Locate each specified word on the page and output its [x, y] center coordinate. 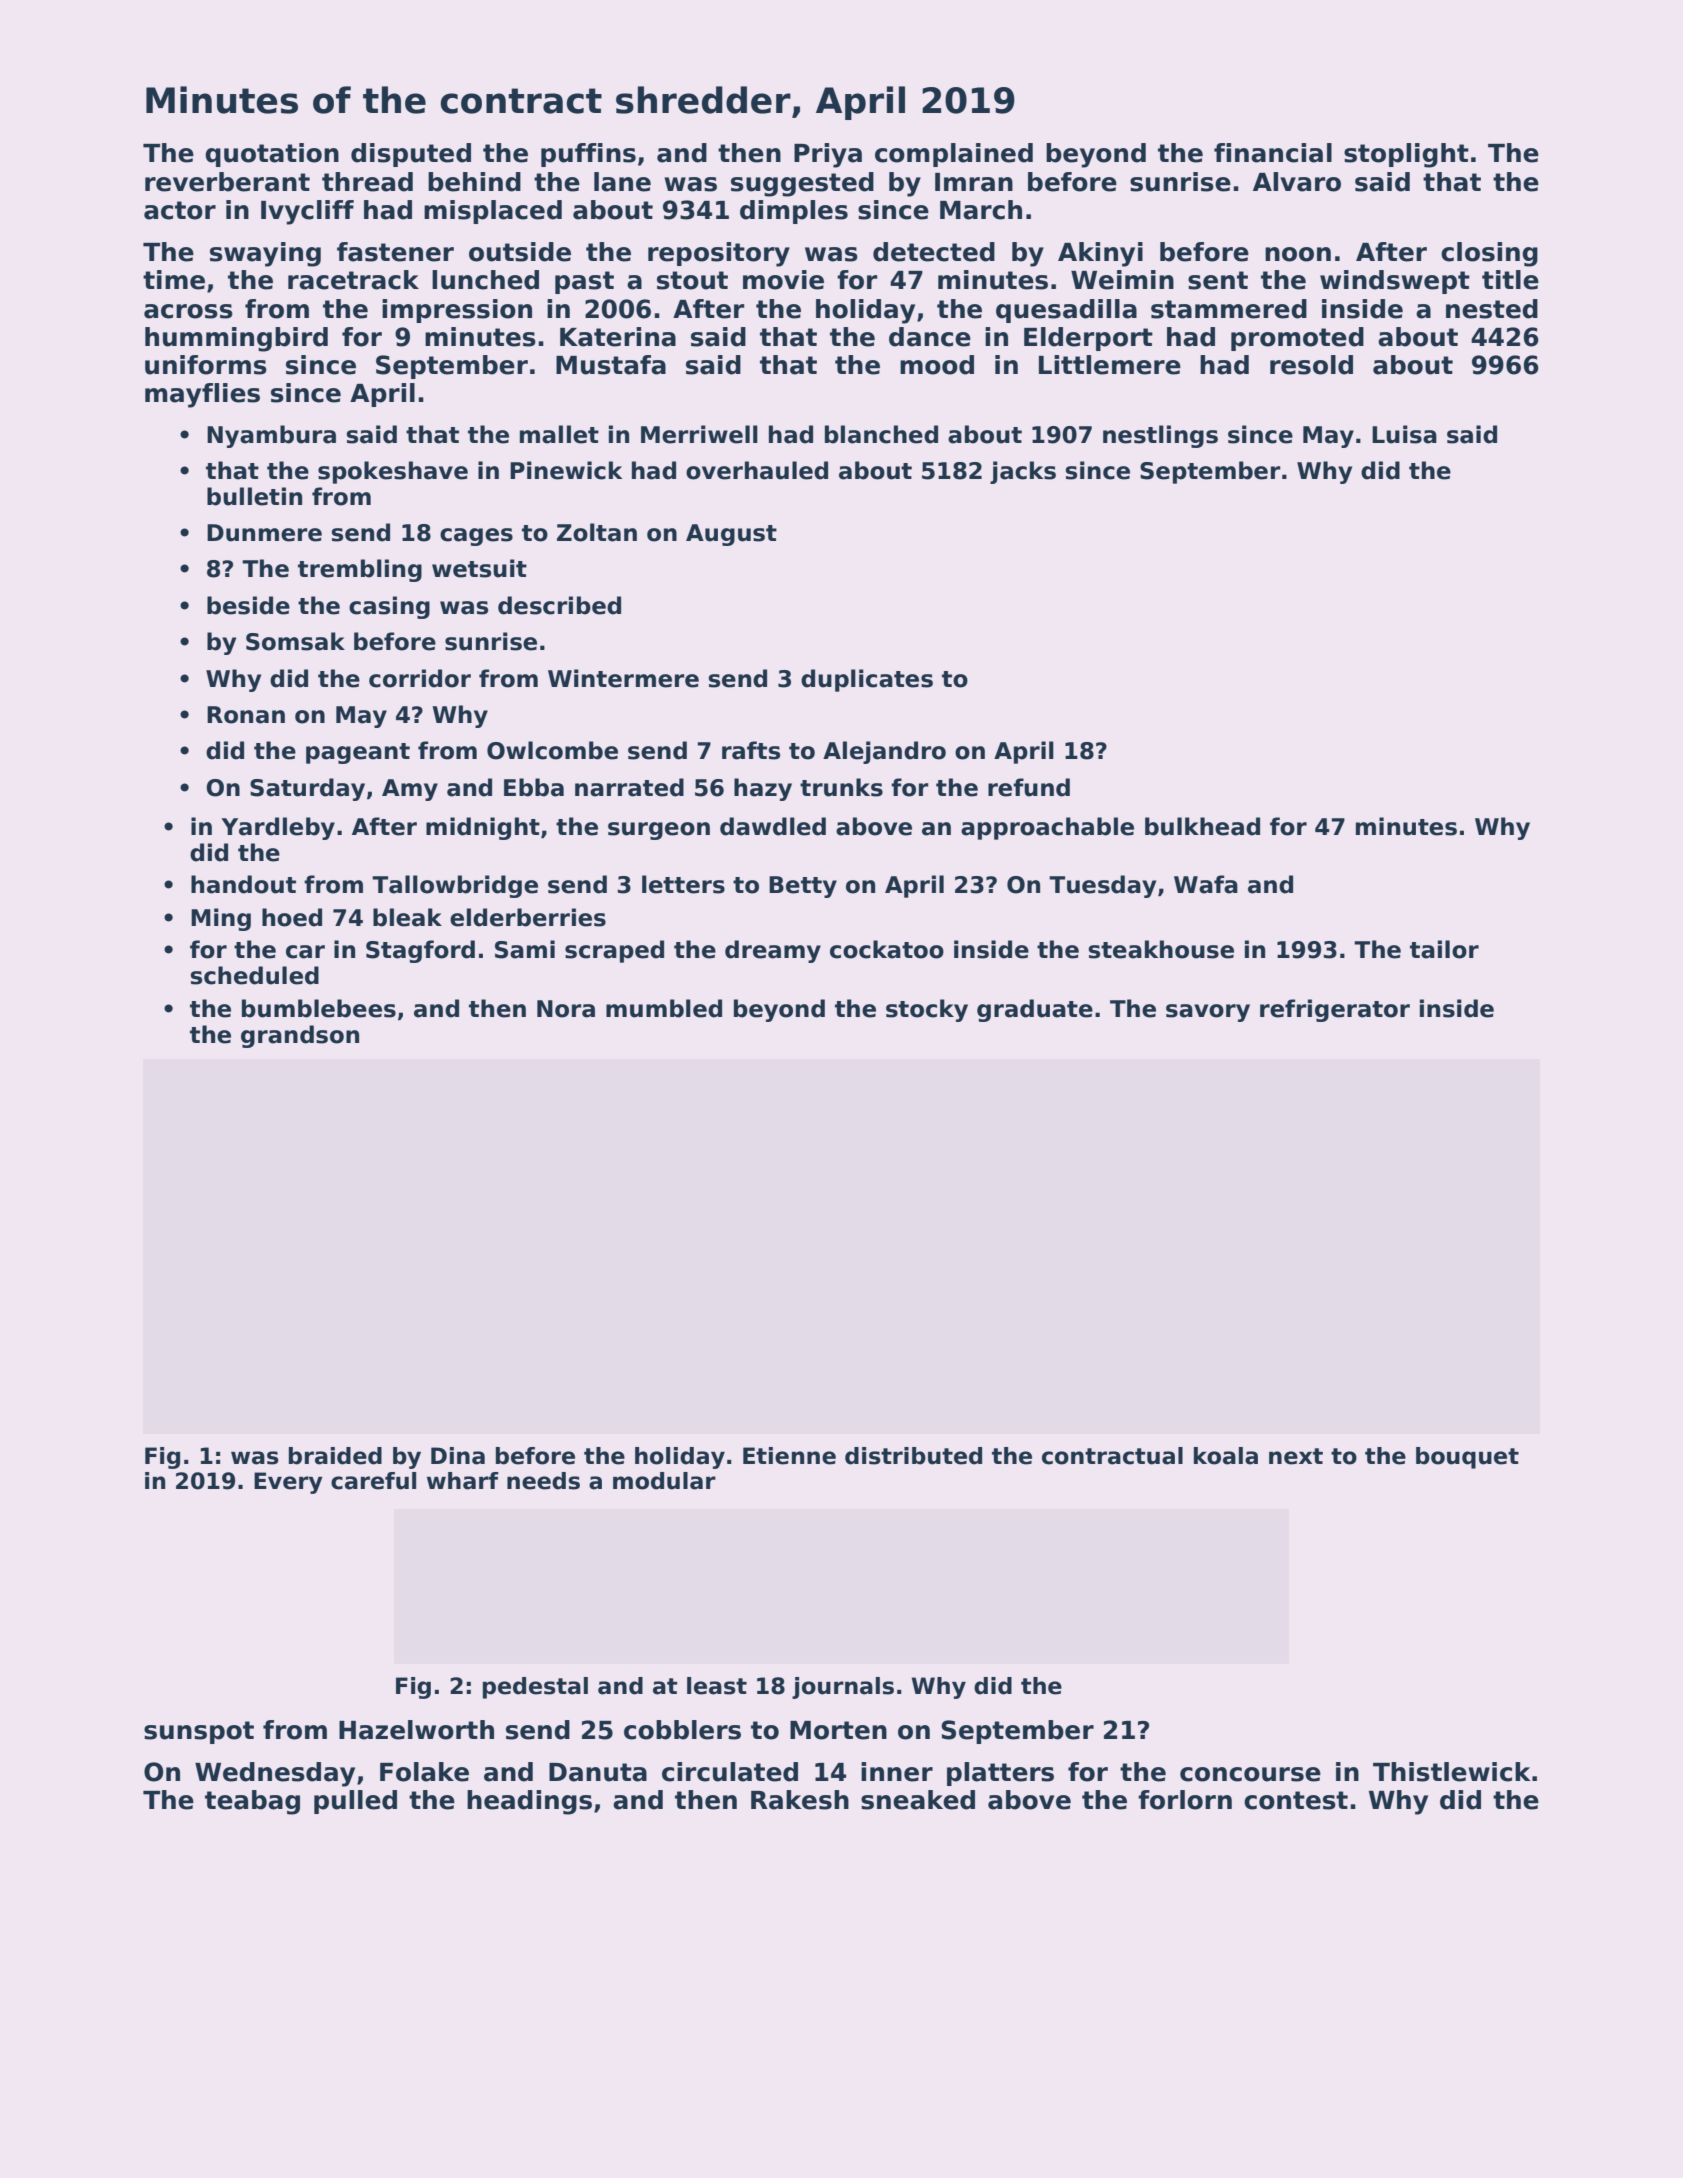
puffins [588, 155]
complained [954, 155]
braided [335, 1456]
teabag [252, 1802]
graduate [1035, 1010]
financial [1273, 153]
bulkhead [1202, 826]
